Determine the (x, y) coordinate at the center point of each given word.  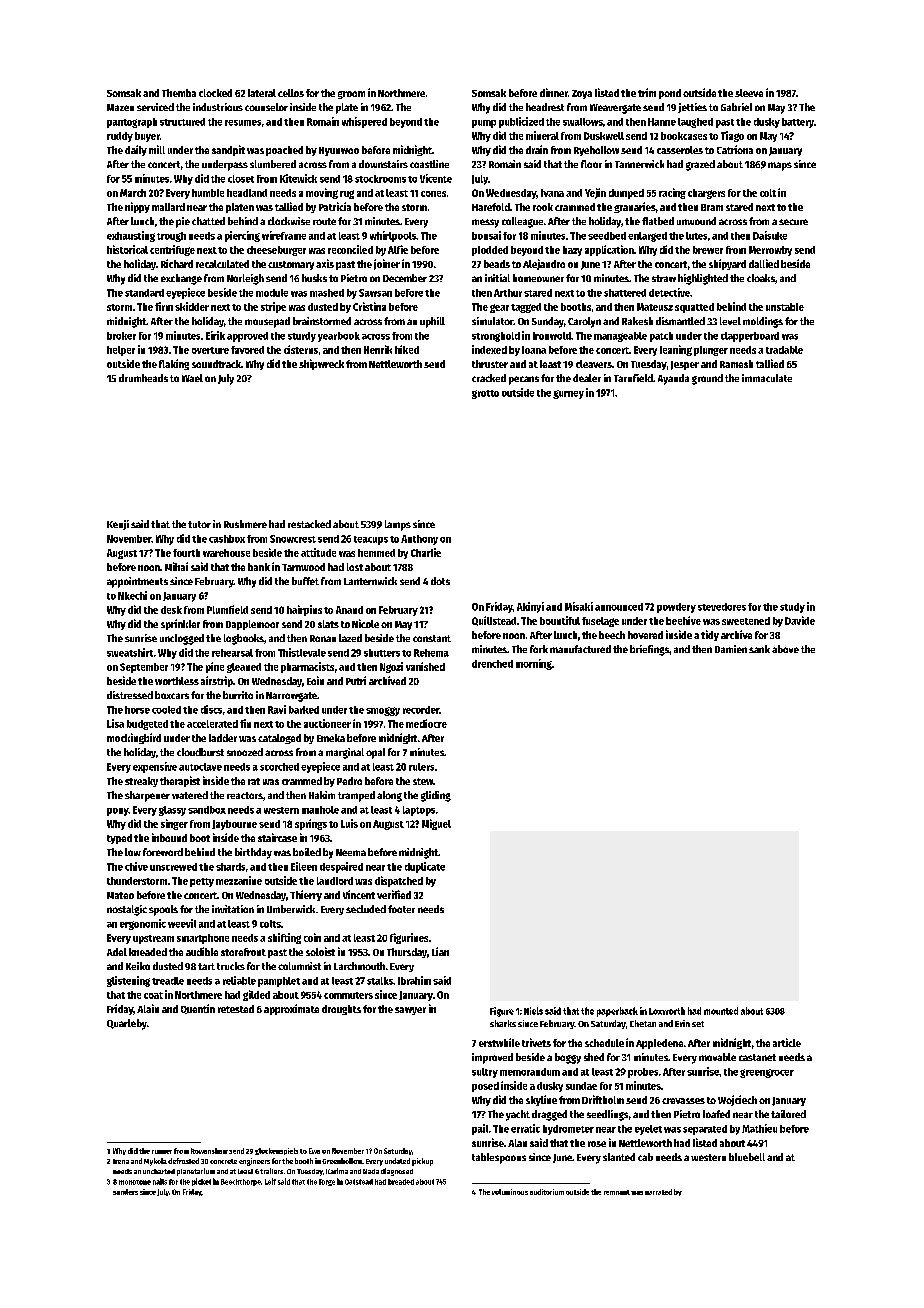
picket (201, 1182)
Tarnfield (633, 378)
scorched (279, 767)
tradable (784, 350)
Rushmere (245, 524)
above (785, 649)
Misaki (579, 606)
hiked (407, 349)
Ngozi (391, 667)
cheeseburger (276, 251)
